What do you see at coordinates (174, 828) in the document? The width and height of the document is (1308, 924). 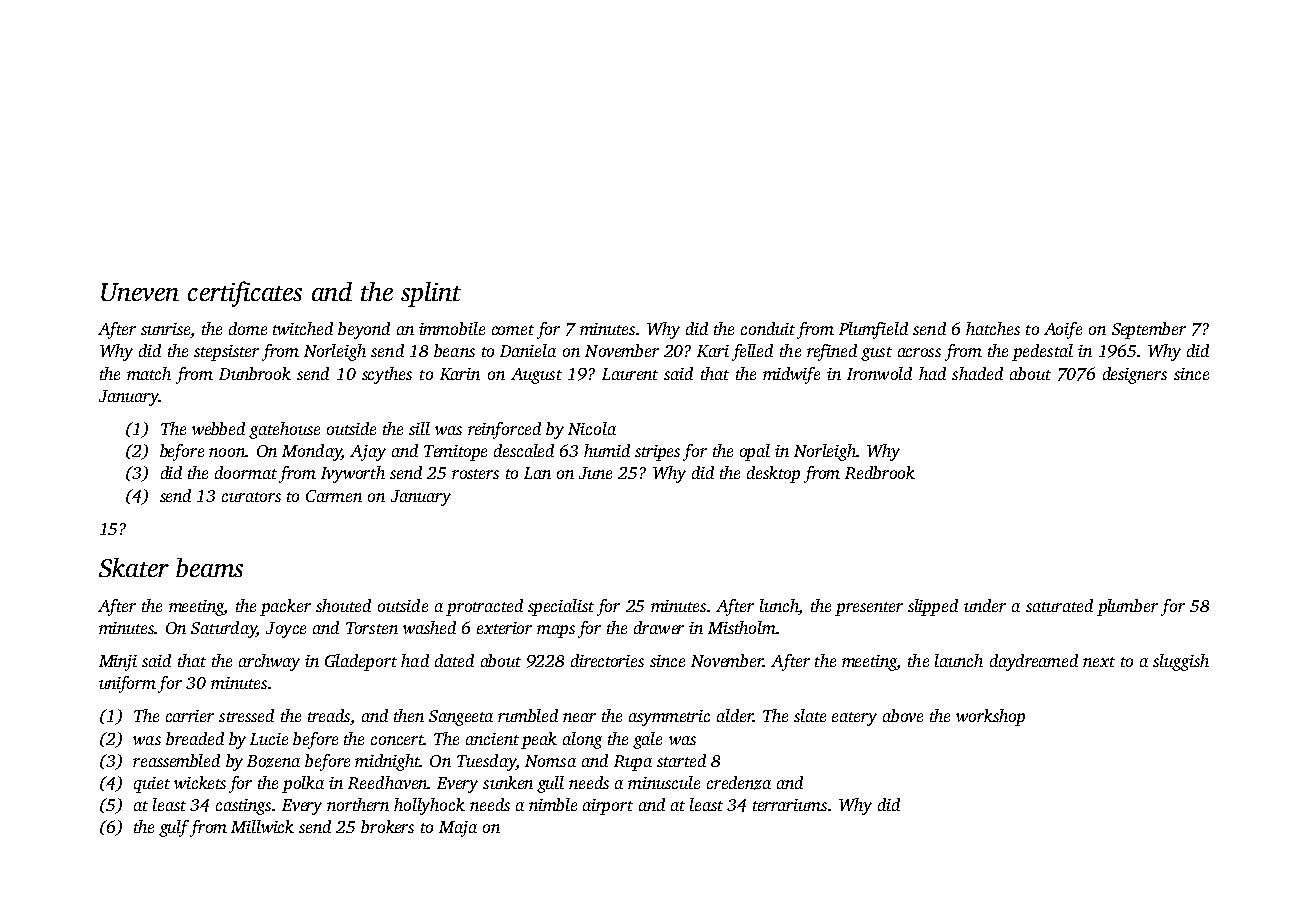 I see `gulf` at bounding box center [174, 828].
